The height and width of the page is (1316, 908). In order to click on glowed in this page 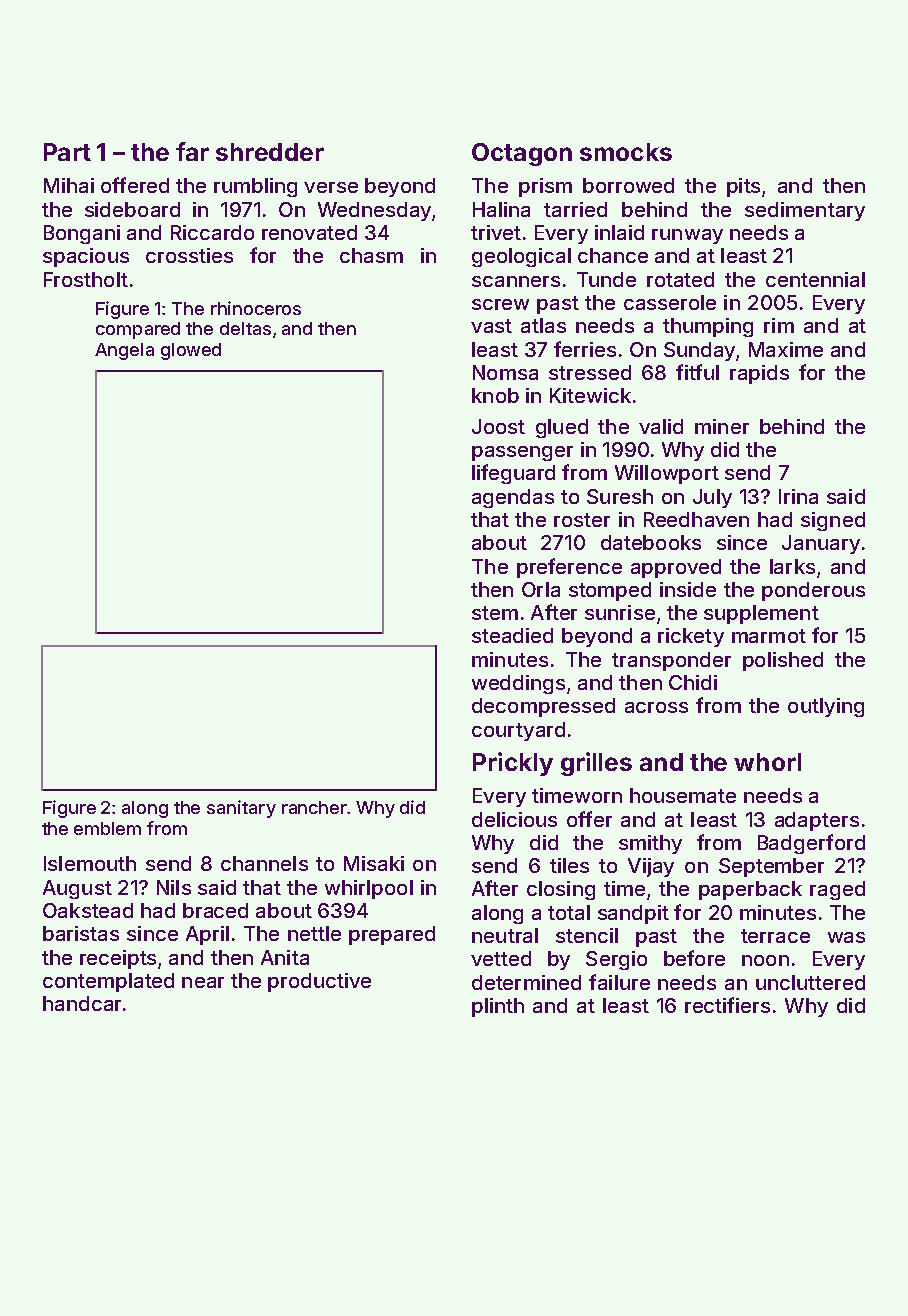, I will do `click(191, 351)`.
